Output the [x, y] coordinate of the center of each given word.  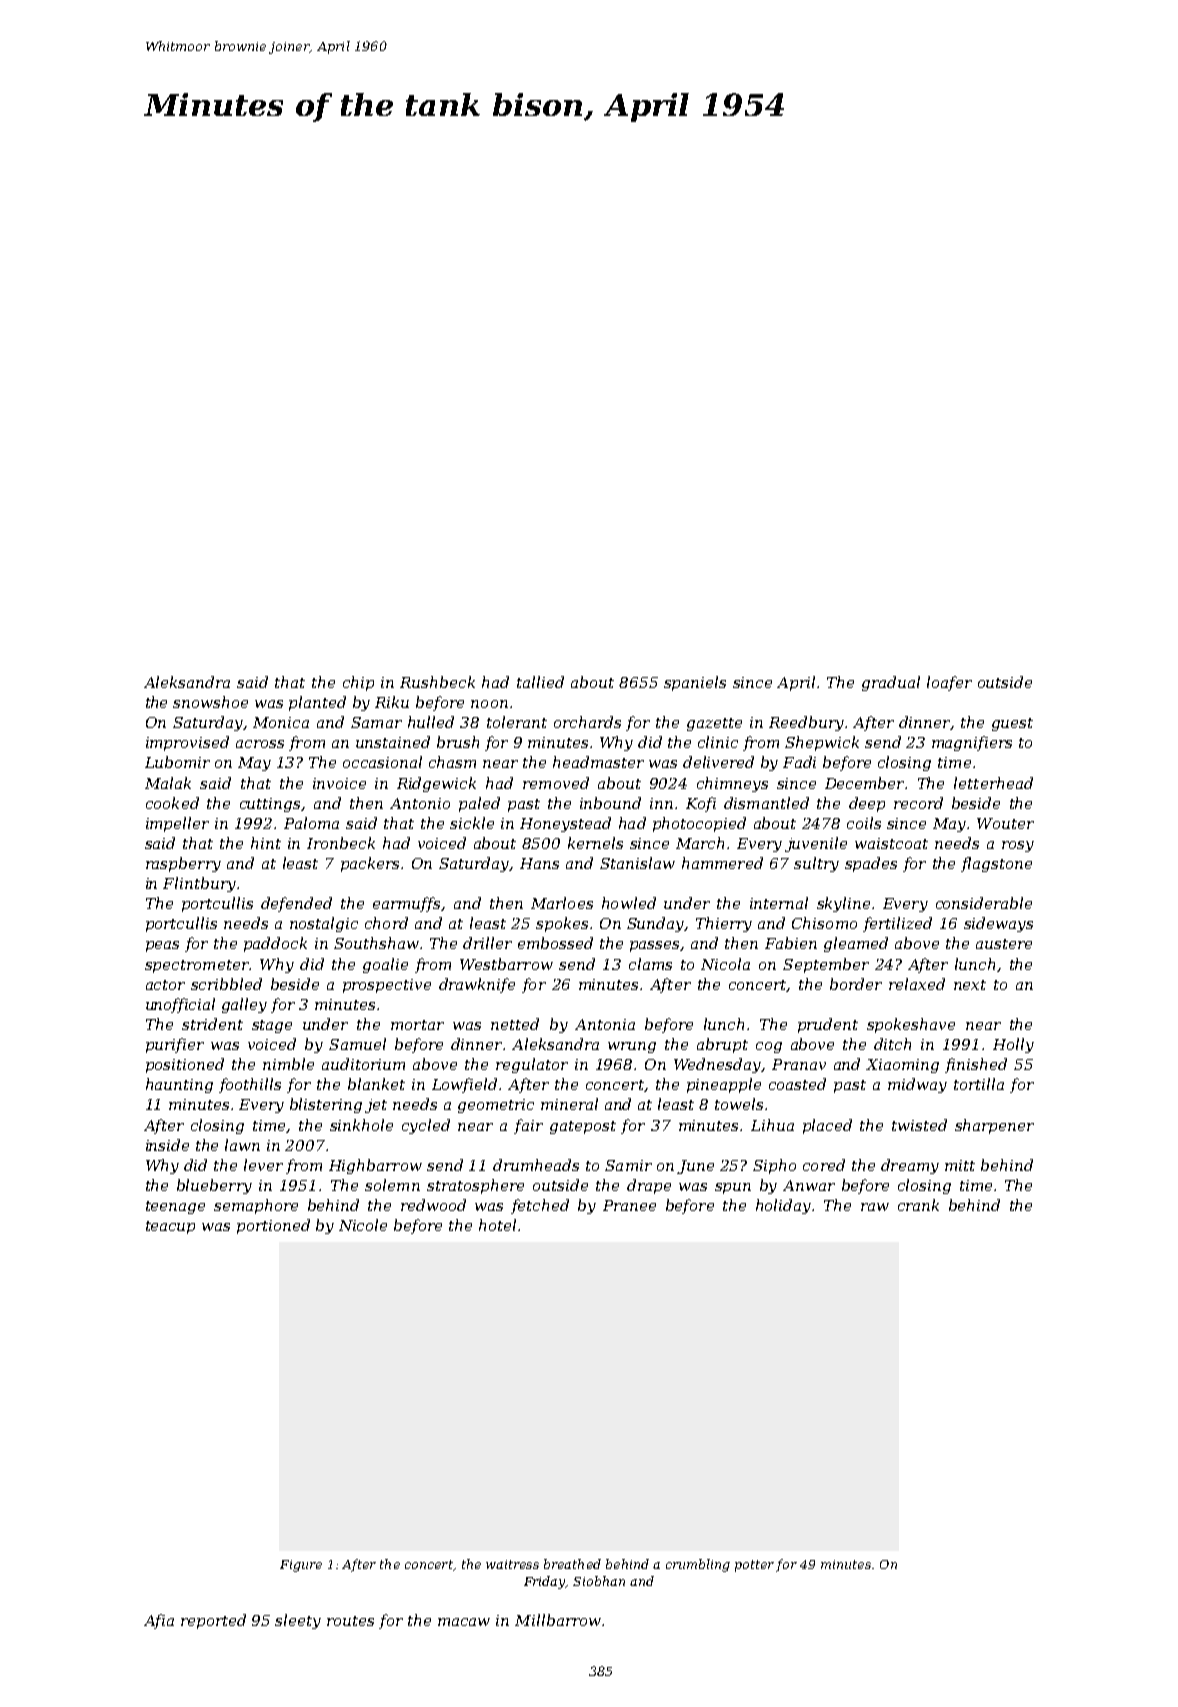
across [260, 744]
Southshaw [376, 943]
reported [213, 1621]
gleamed [856, 944]
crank [918, 1205]
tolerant [517, 722]
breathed [572, 1564]
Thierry [724, 924]
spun [733, 1188]
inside [167, 1145]
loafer [949, 683]
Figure [301, 1566]
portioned [273, 1226]
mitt [960, 1165]
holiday [783, 1206]
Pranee [629, 1205]
